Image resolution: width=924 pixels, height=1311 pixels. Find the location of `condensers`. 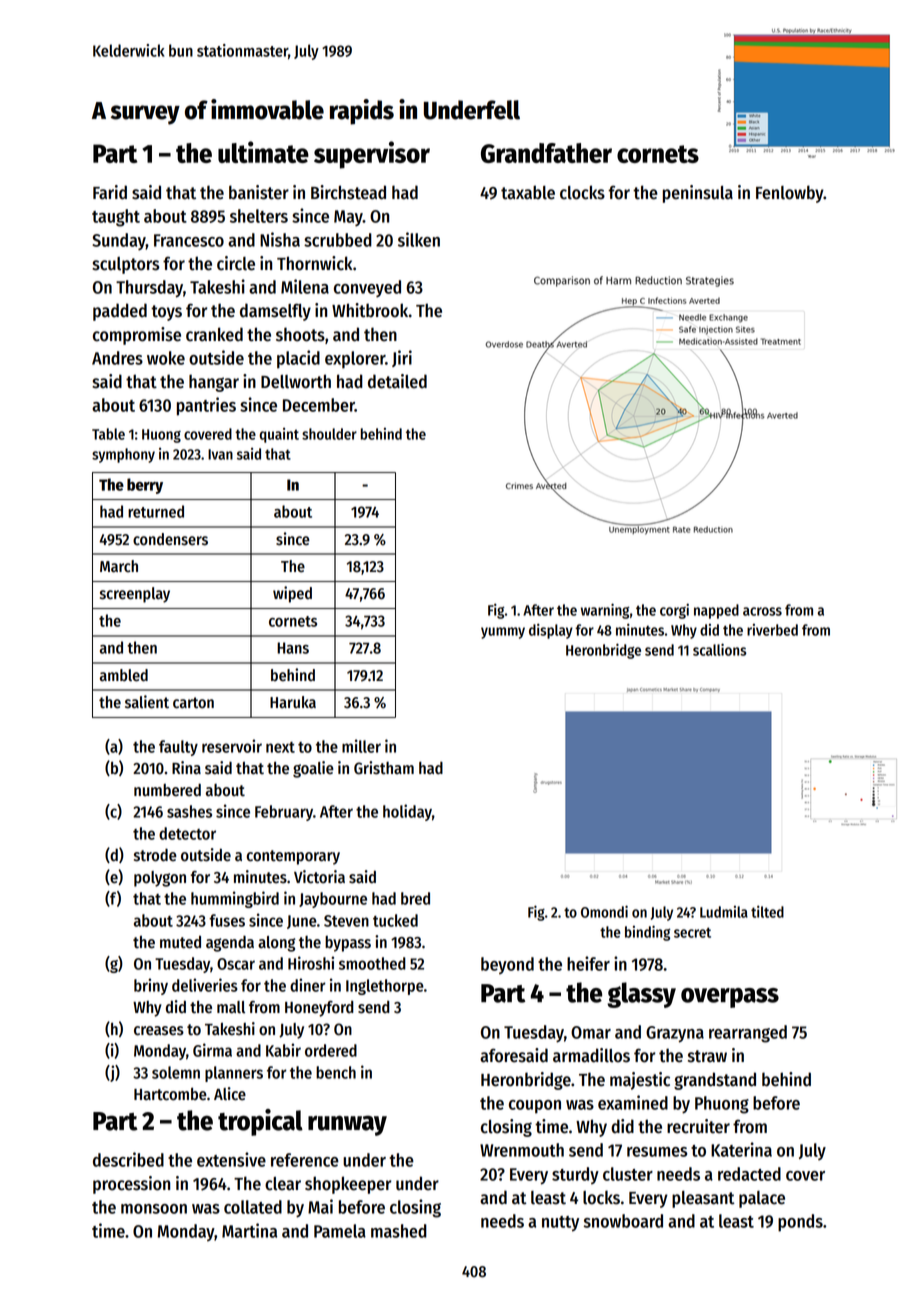

condensers is located at coordinates (170, 539).
